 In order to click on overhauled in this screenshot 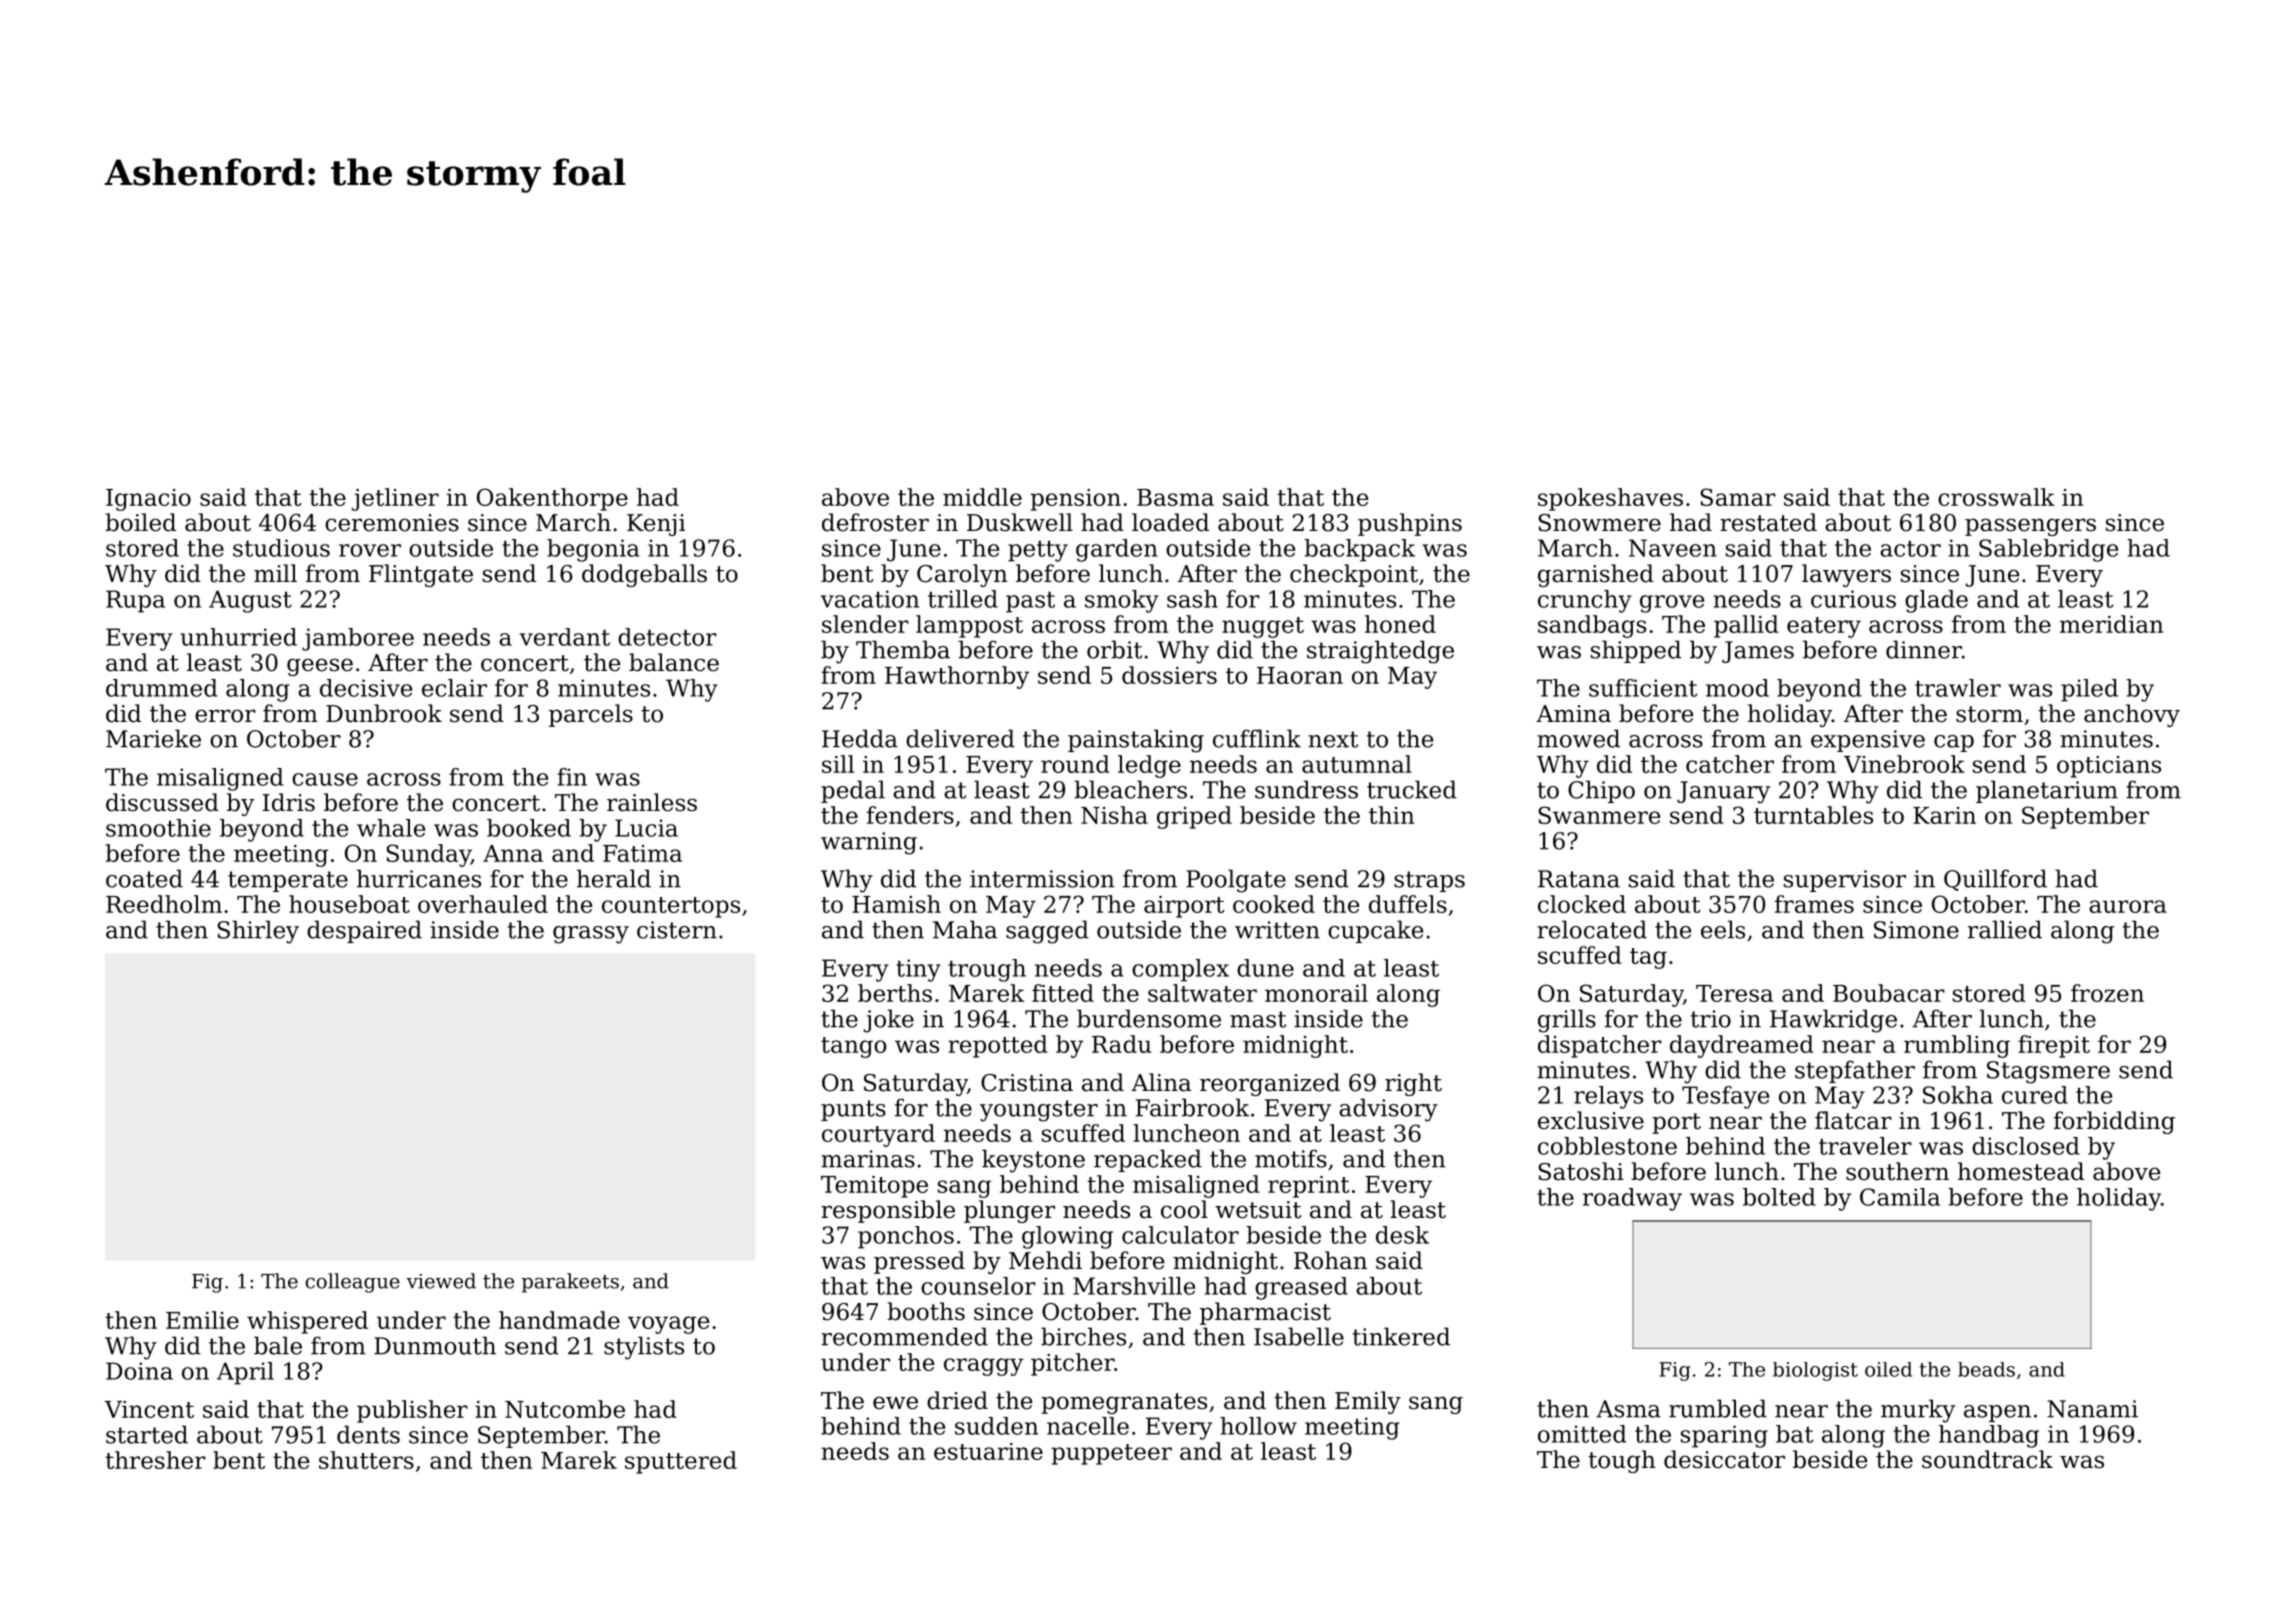, I will do `click(483, 904)`.
